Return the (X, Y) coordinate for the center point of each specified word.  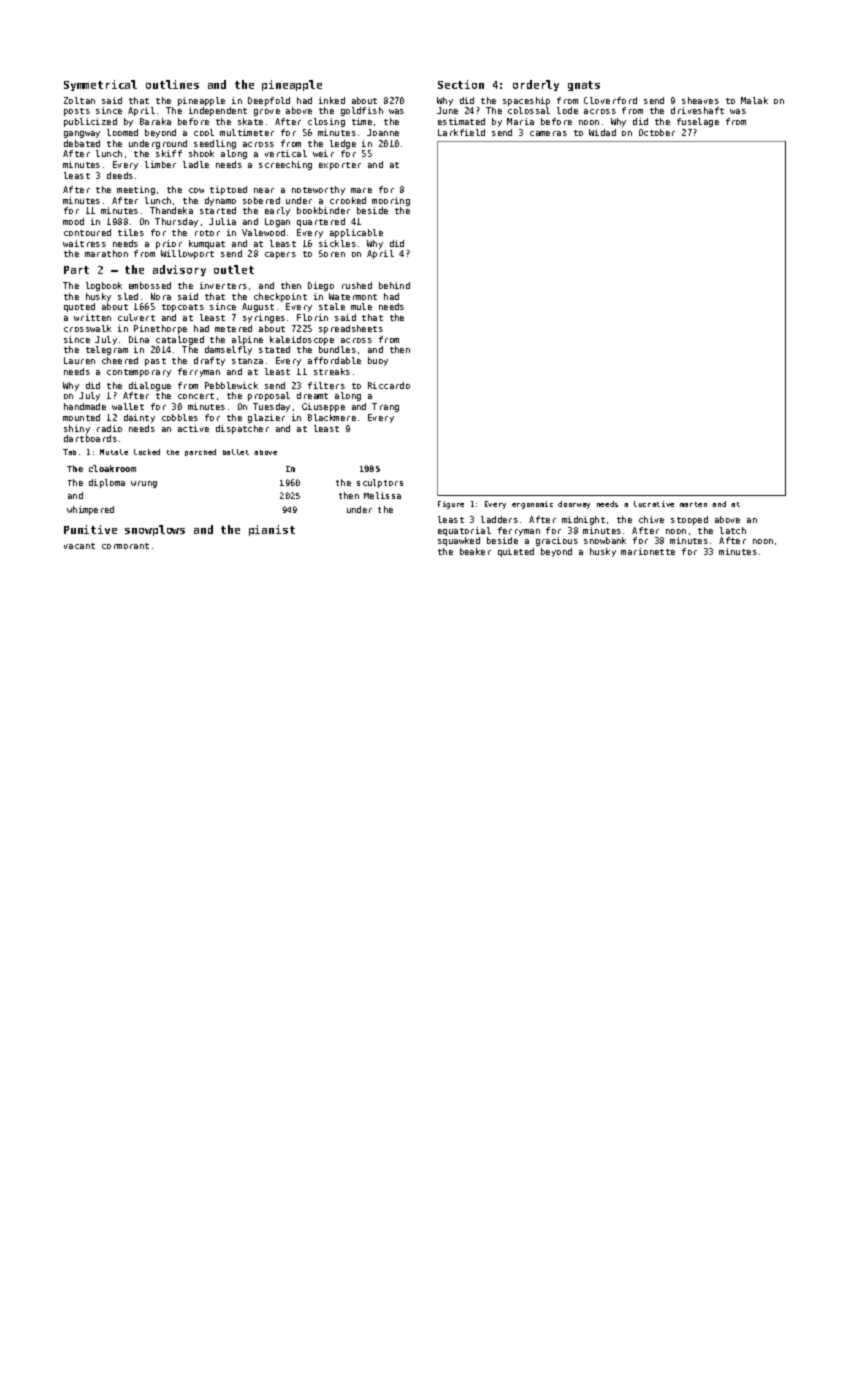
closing (326, 122)
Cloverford (610, 100)
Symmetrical (100, 85)
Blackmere (332, 417)
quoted (79, 307)
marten (693, 504)
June (447, 110)
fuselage (698, 122)
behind (394, 285)
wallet (128, 406)
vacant (79, 546)
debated (82, 143)
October (657, 132)
